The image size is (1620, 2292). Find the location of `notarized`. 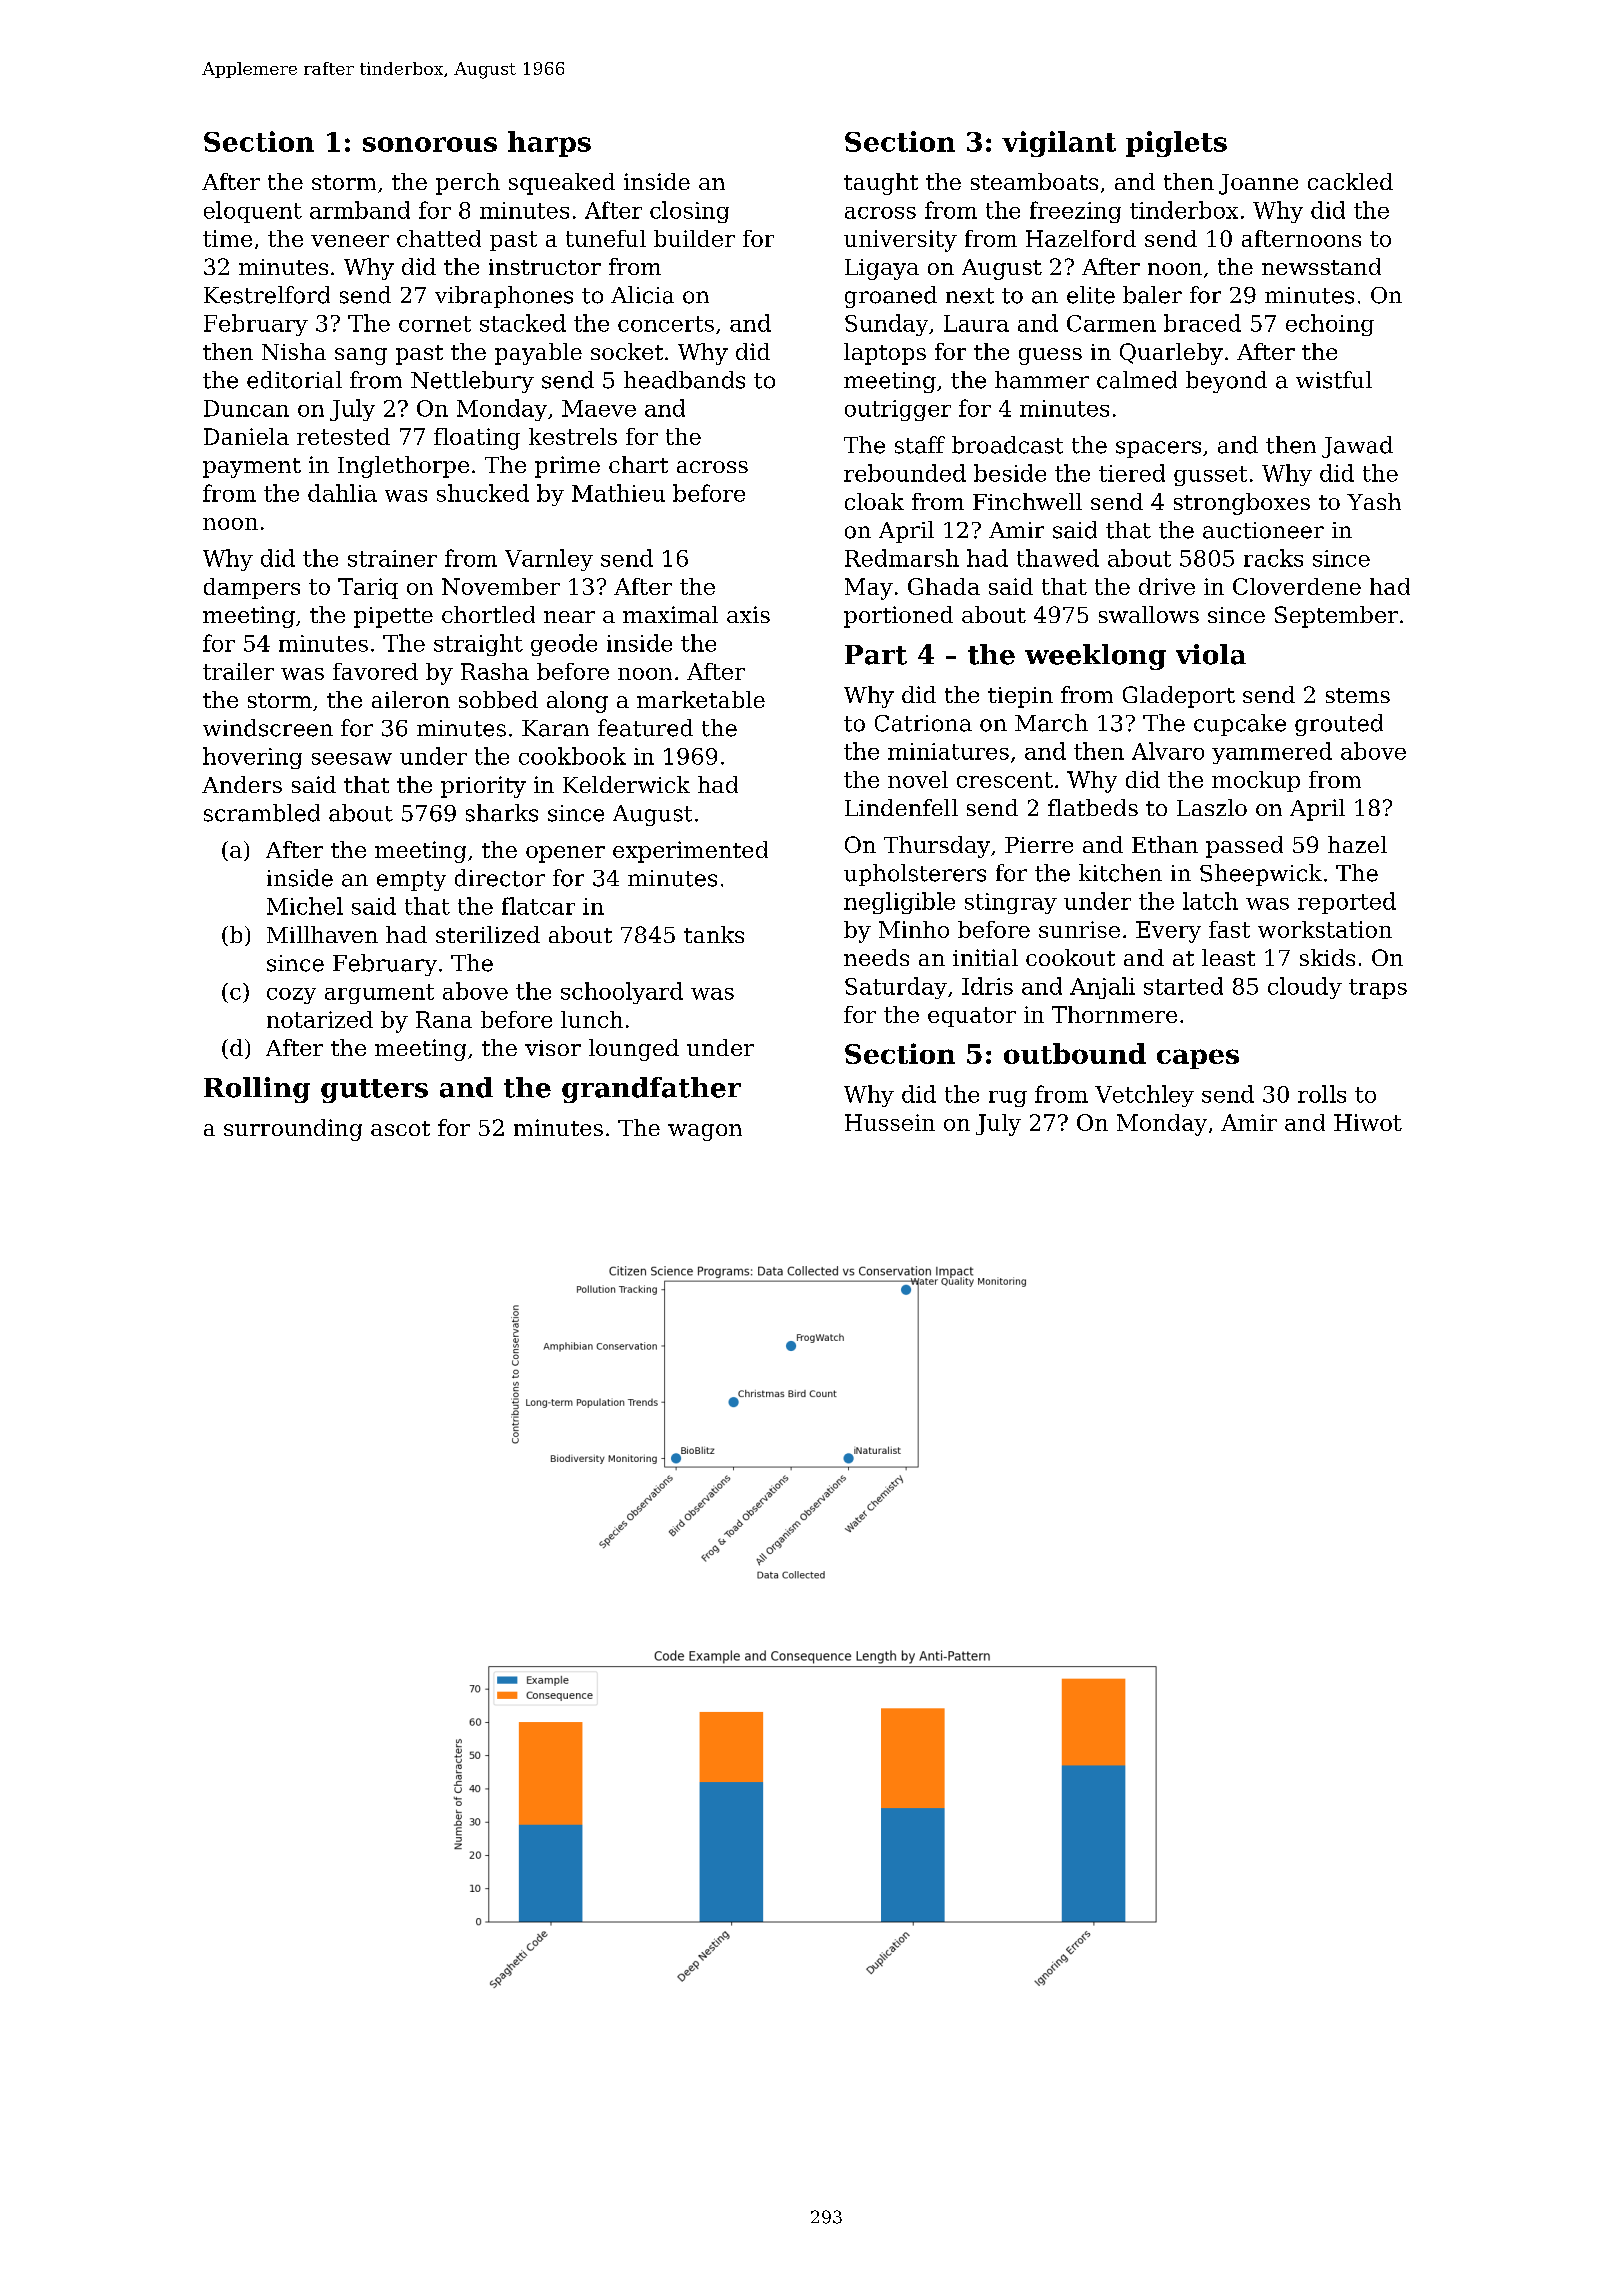

notarized is located at coordinates (320, 1019).
